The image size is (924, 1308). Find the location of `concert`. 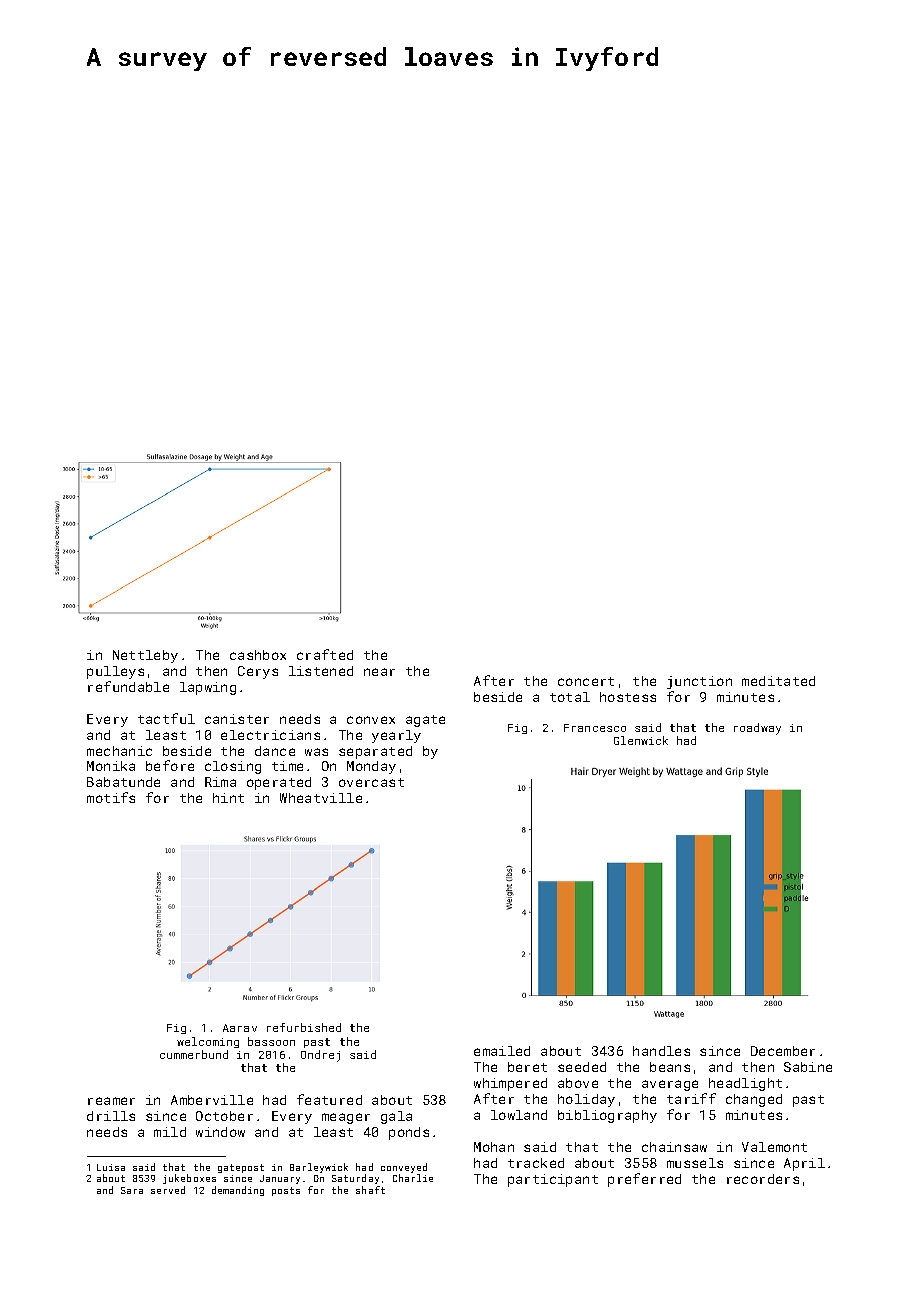

concert is located at coordinates (586, 681).
